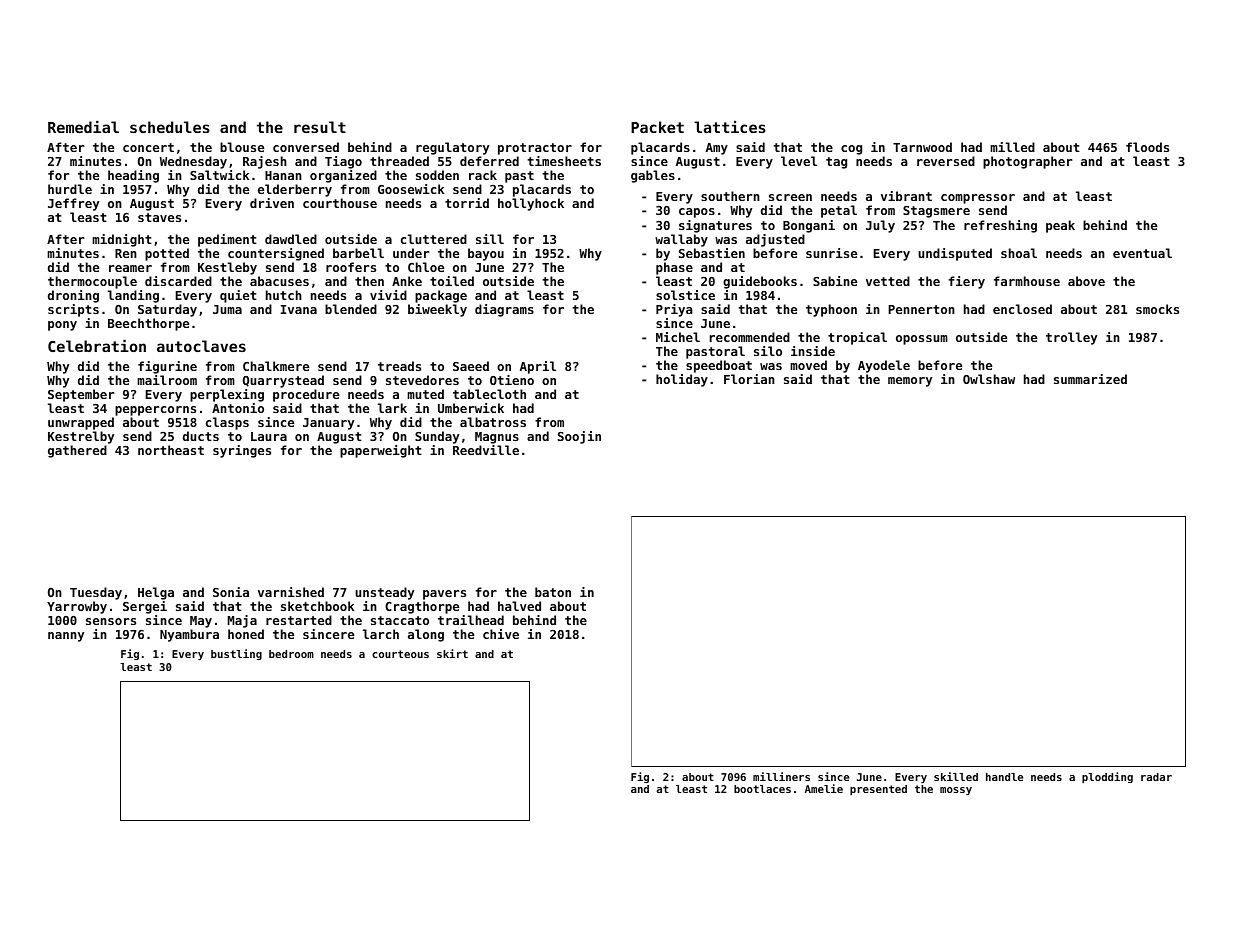  What do you see at coordinates (553, 592) in the screenshot?
I see `baton` at bounding box center [553, 592].
